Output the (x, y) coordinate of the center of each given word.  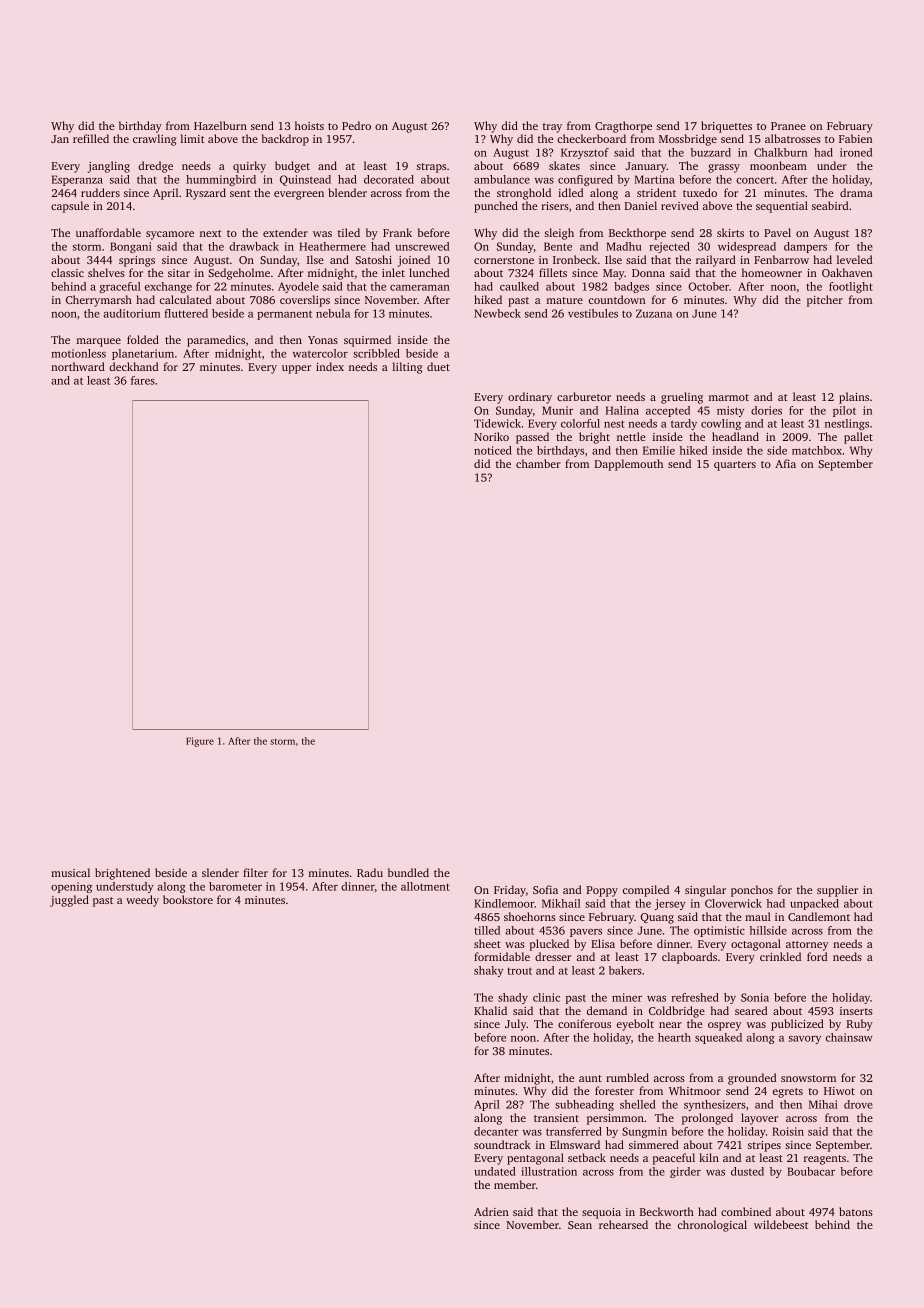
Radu (370, 872)
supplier (837, 891)
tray (552, 128)
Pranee (788, 126)
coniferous (584, 1023)
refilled (91, 138)
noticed (493, 450)
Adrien (491, 1211)
